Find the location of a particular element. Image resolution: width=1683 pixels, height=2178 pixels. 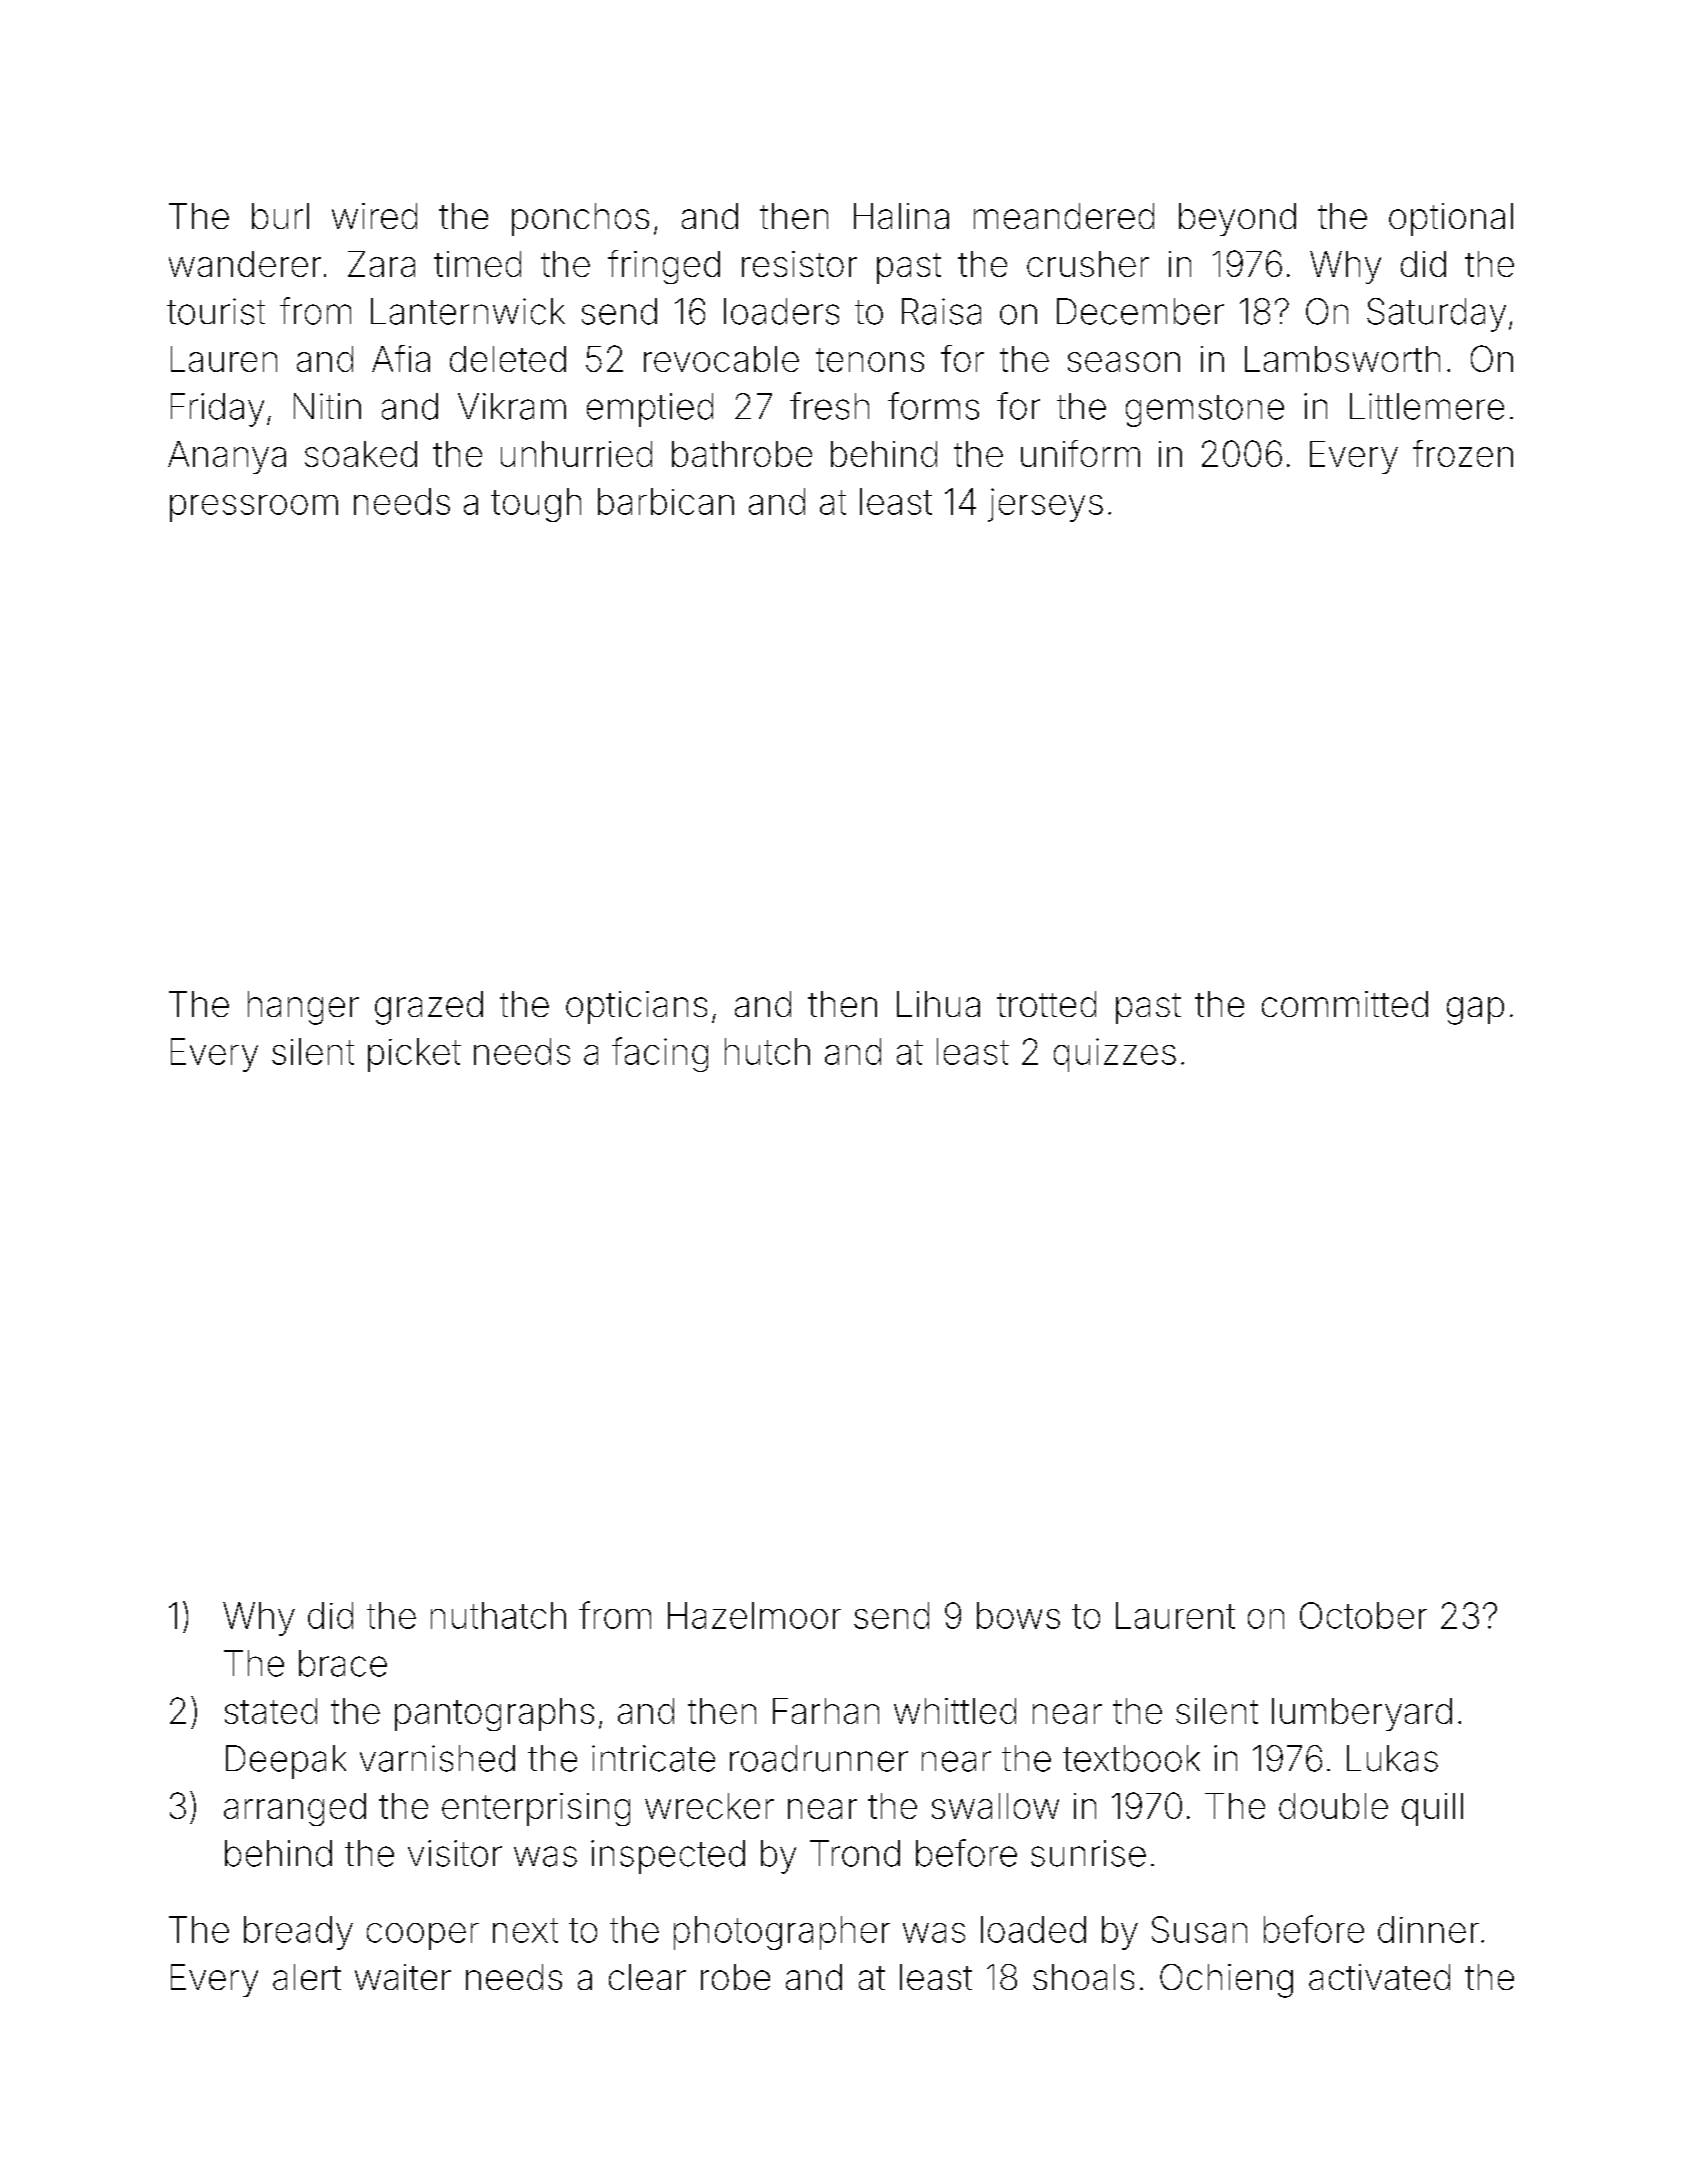

beyond is located at coordinates (1237, 219).
